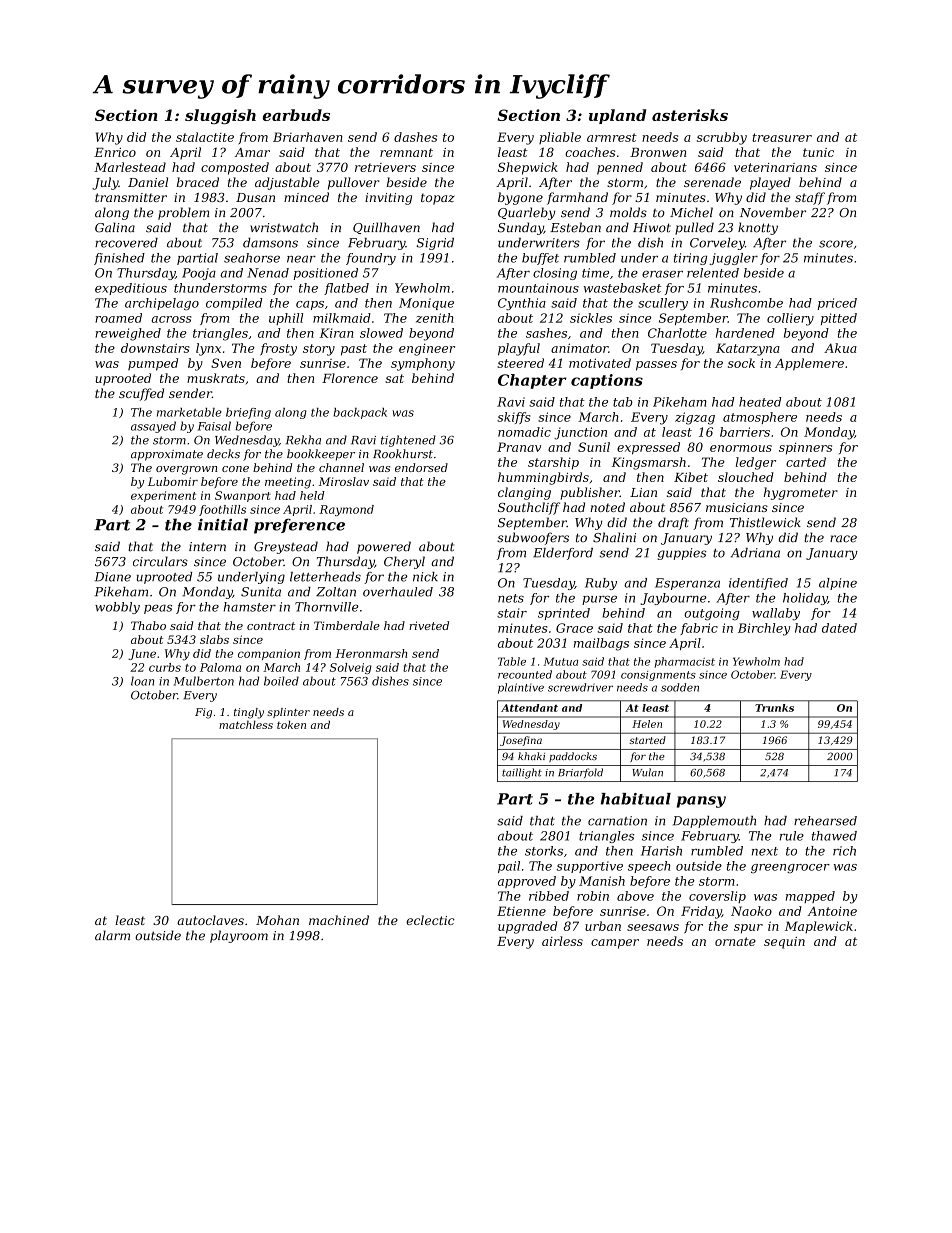 The width and height of the page is (952, 1233). I want to click on playroom, so click(239, 936).
